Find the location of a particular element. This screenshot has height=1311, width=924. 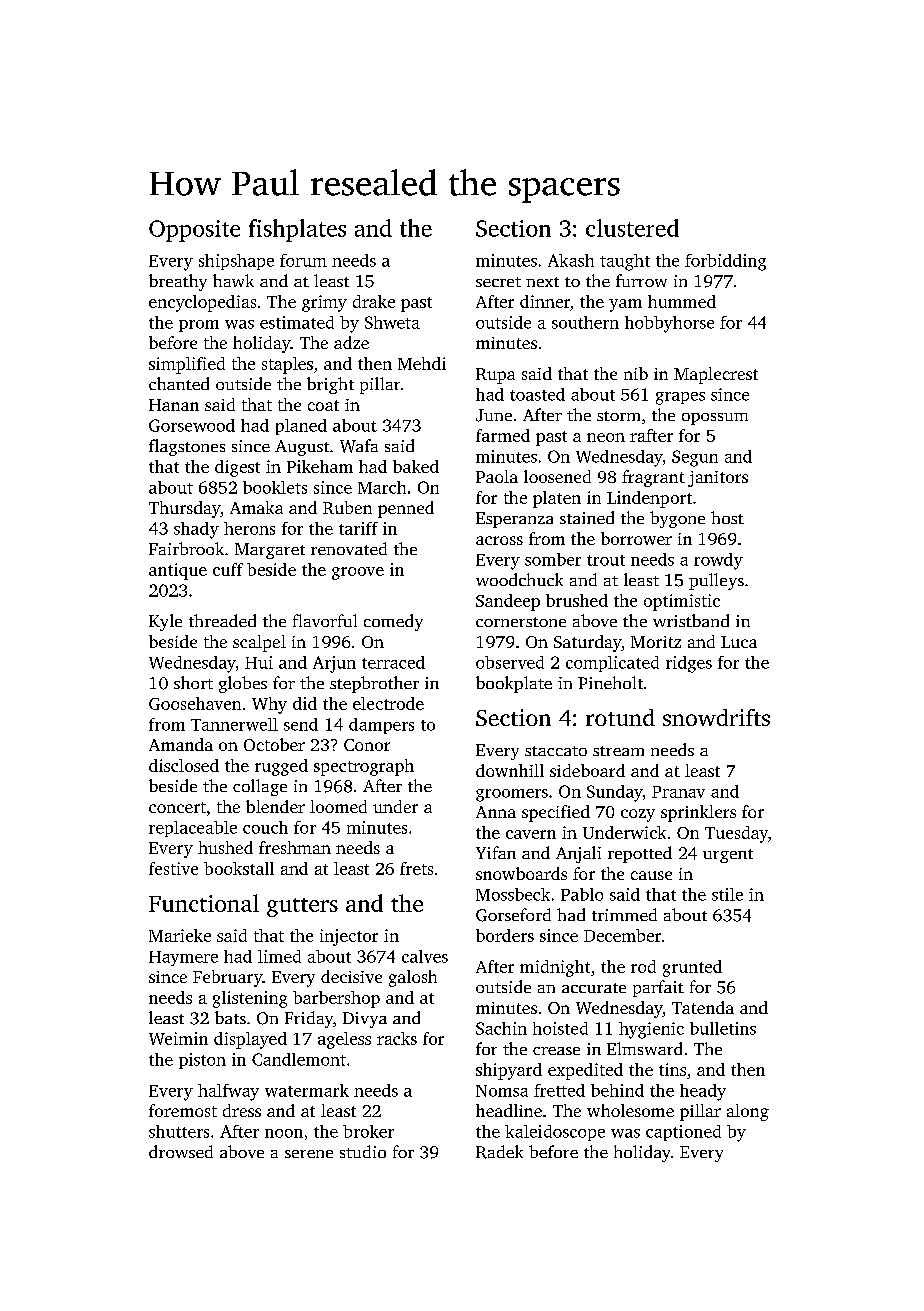

Margaret is located at coordinates (270, 551).
